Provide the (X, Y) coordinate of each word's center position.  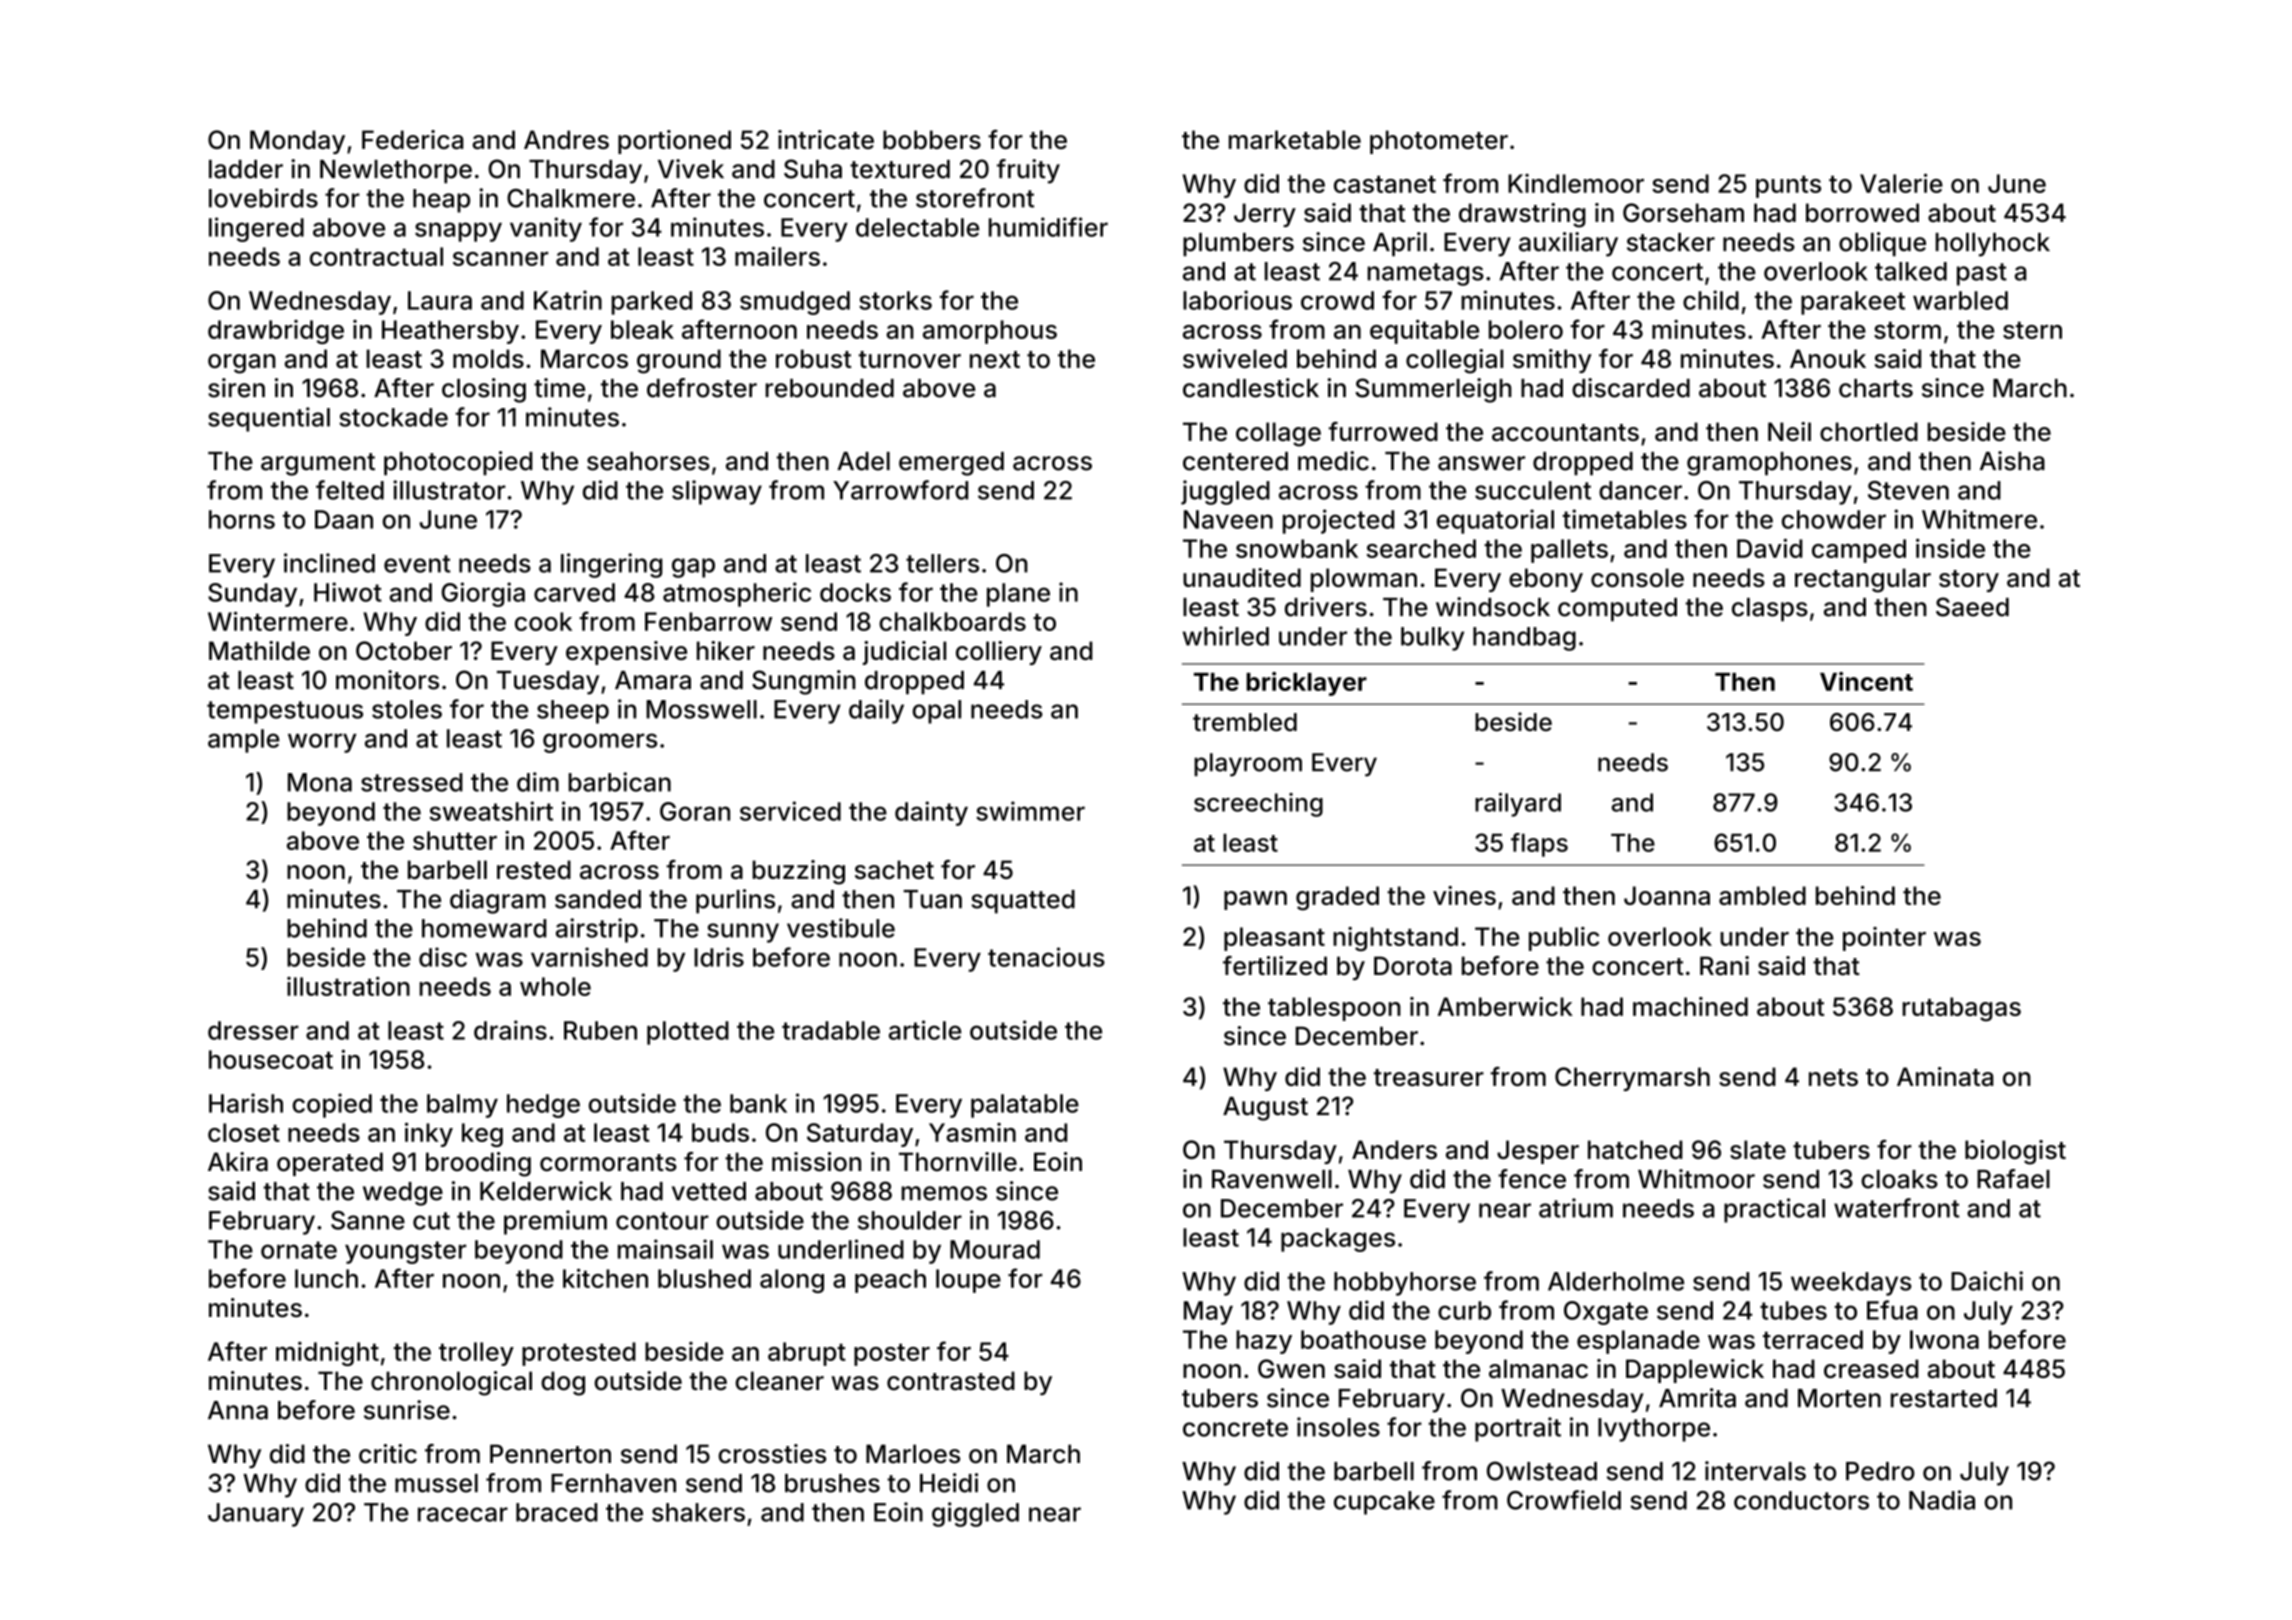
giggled (975, 1514)
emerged (951, 464)
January (256, 1515)
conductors (1801, 1500)
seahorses (648, 461)
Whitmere (1979, 519)
